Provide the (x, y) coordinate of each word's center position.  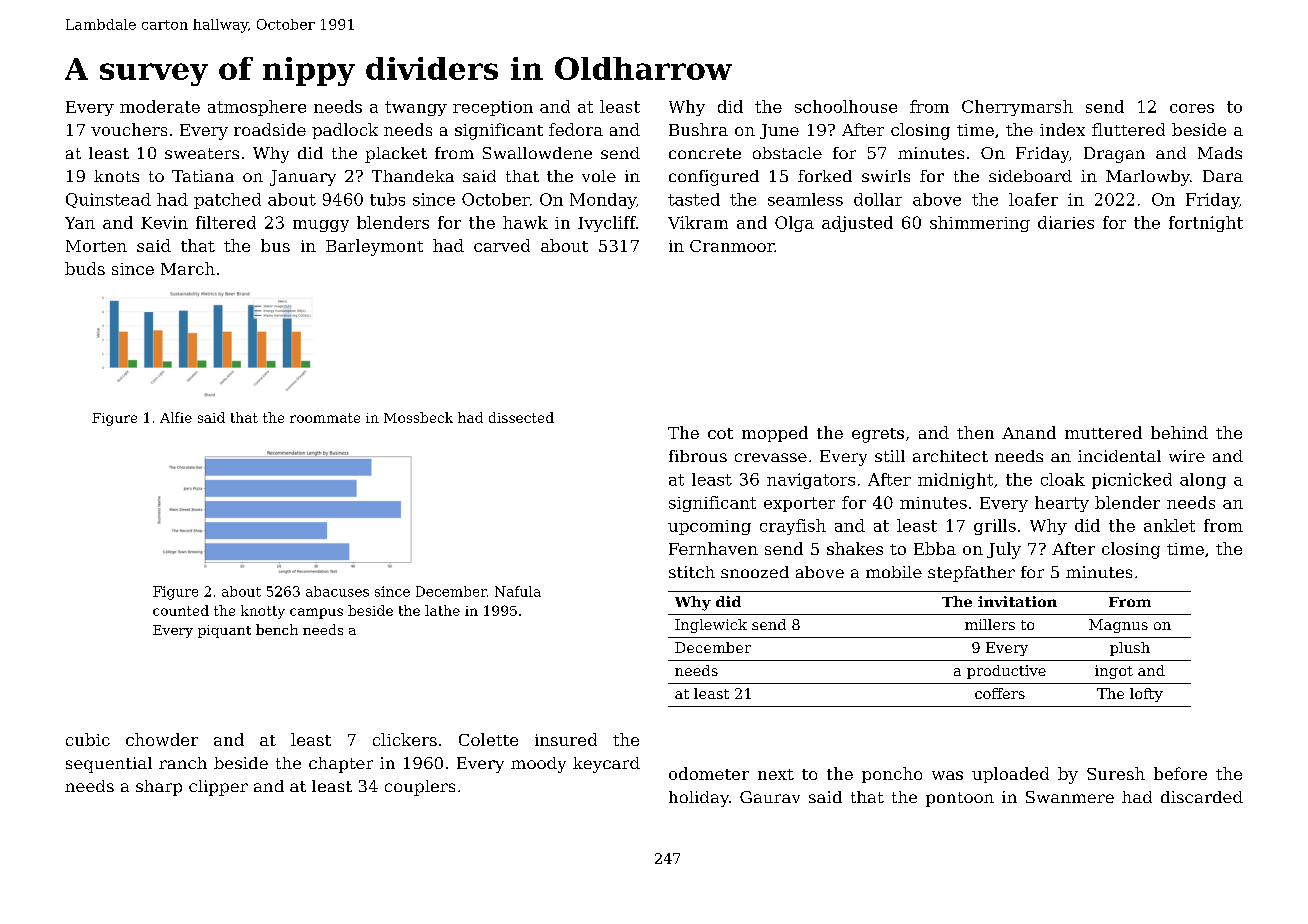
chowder (162, 739)
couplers (420, 788)
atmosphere (257, 108)
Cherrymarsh (1017, 108)
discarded (1202, 797)
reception (493, 108)
